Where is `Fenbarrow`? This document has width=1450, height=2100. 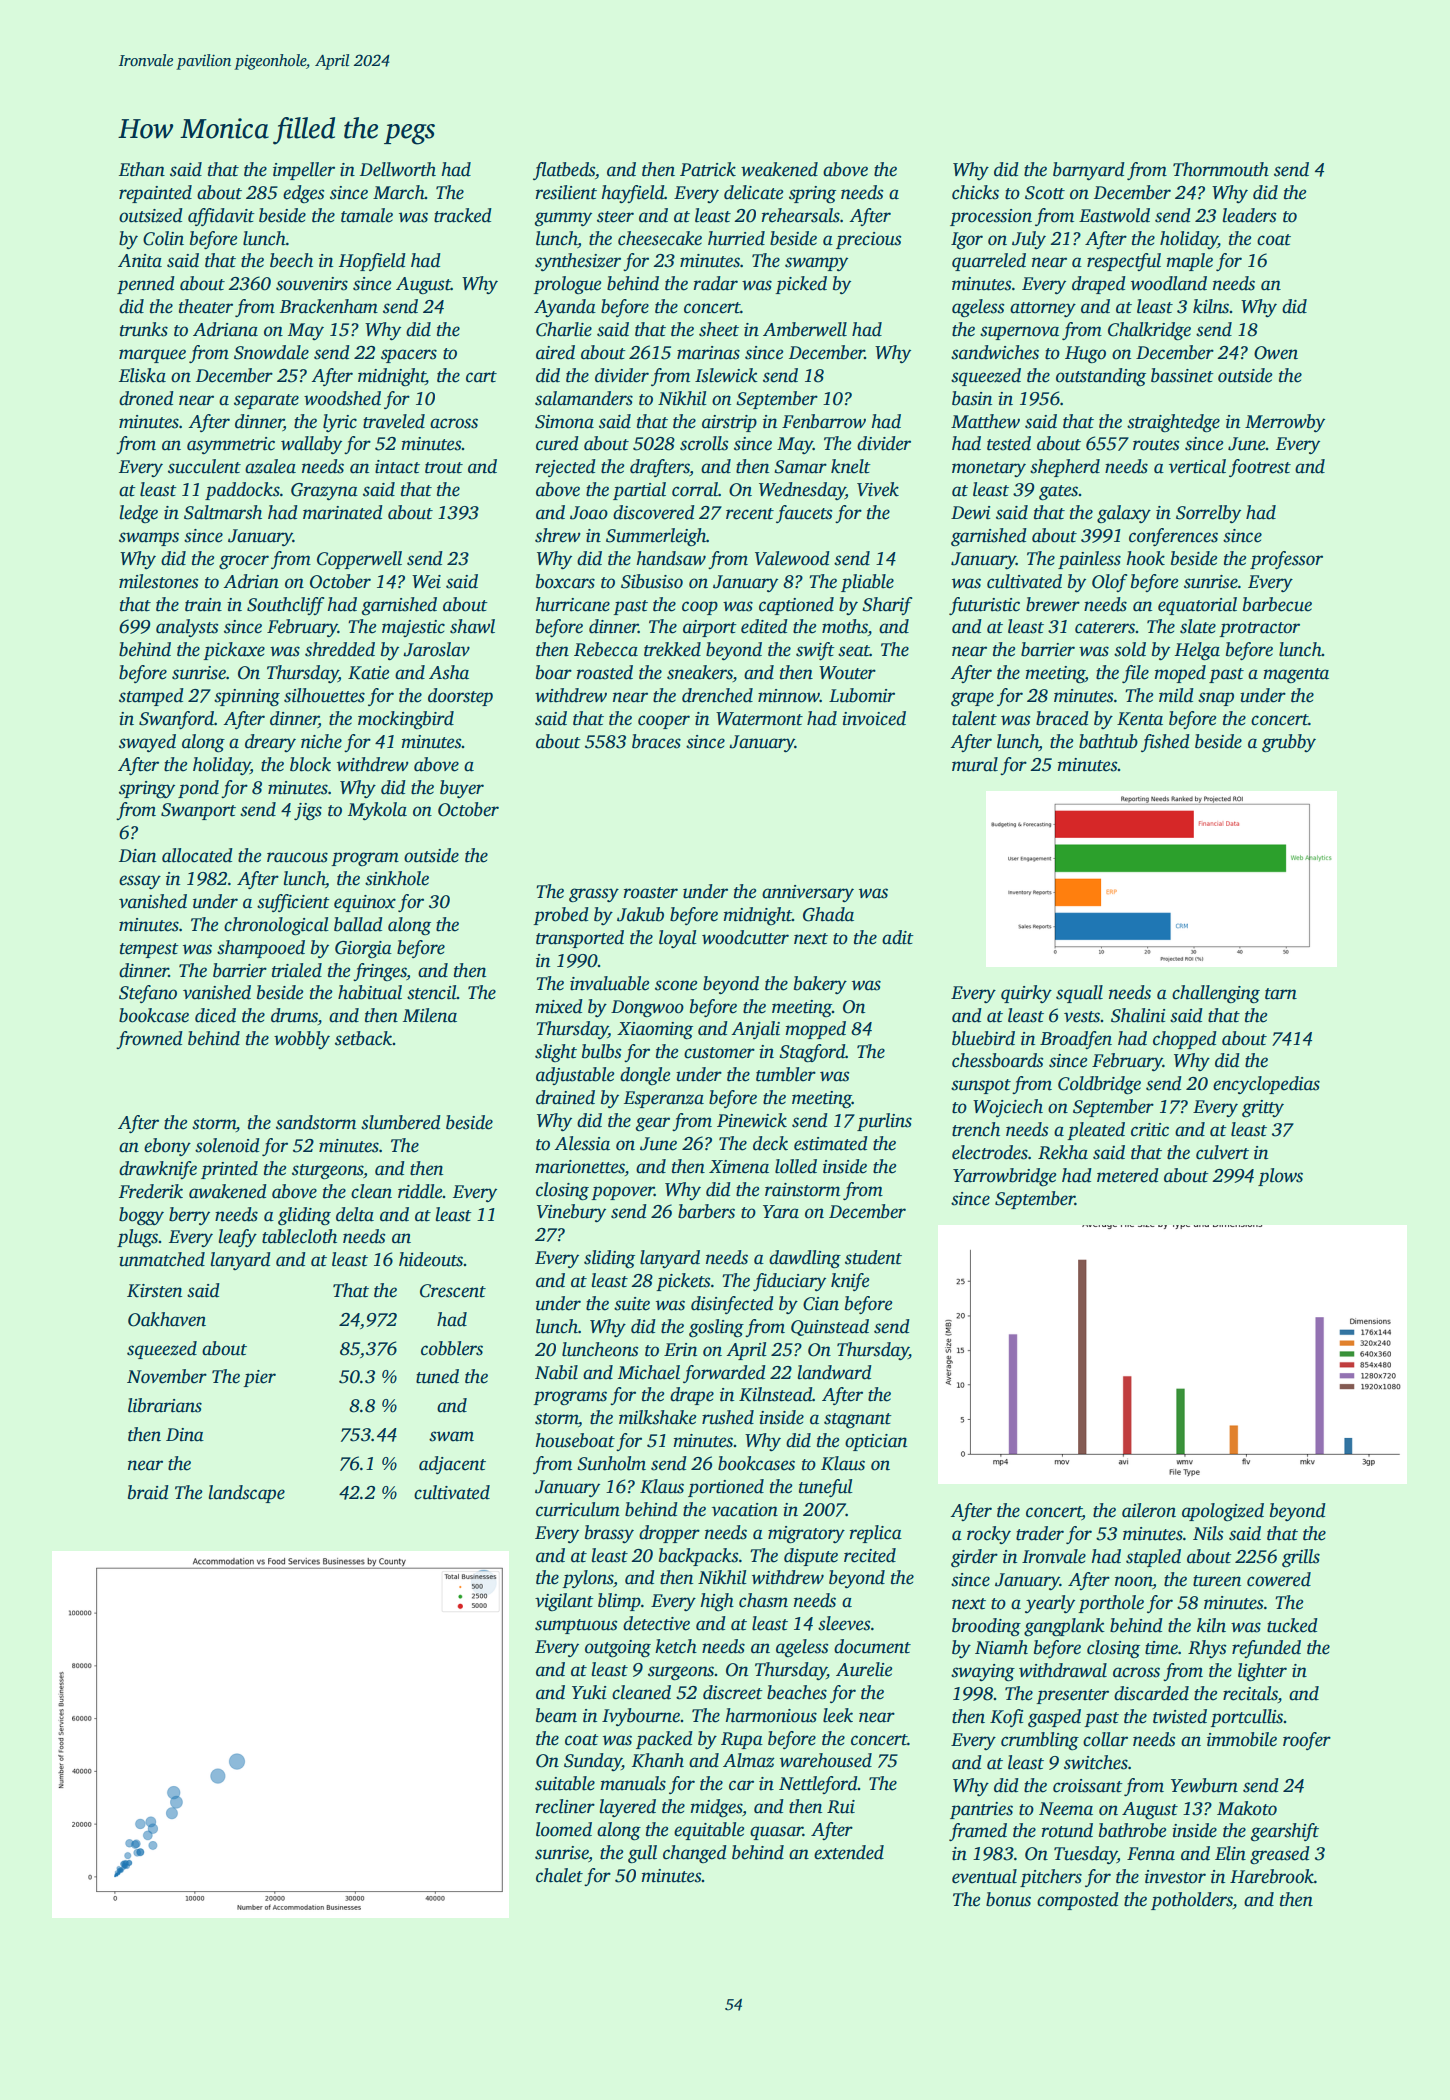 Fenbarrow is located at coordinates (824, 421).
